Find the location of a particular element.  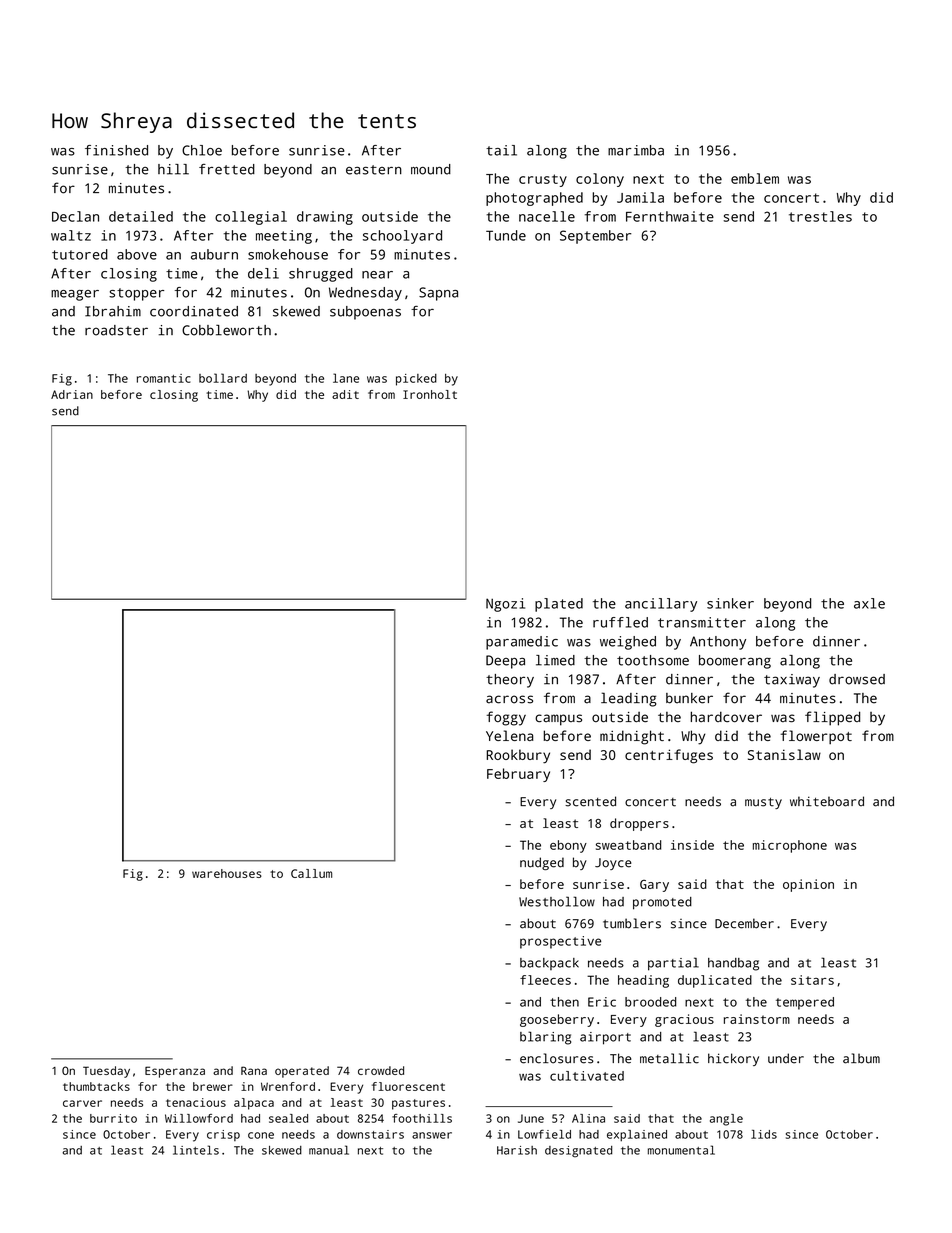

Adrian is located at coordinates (72, 394).
